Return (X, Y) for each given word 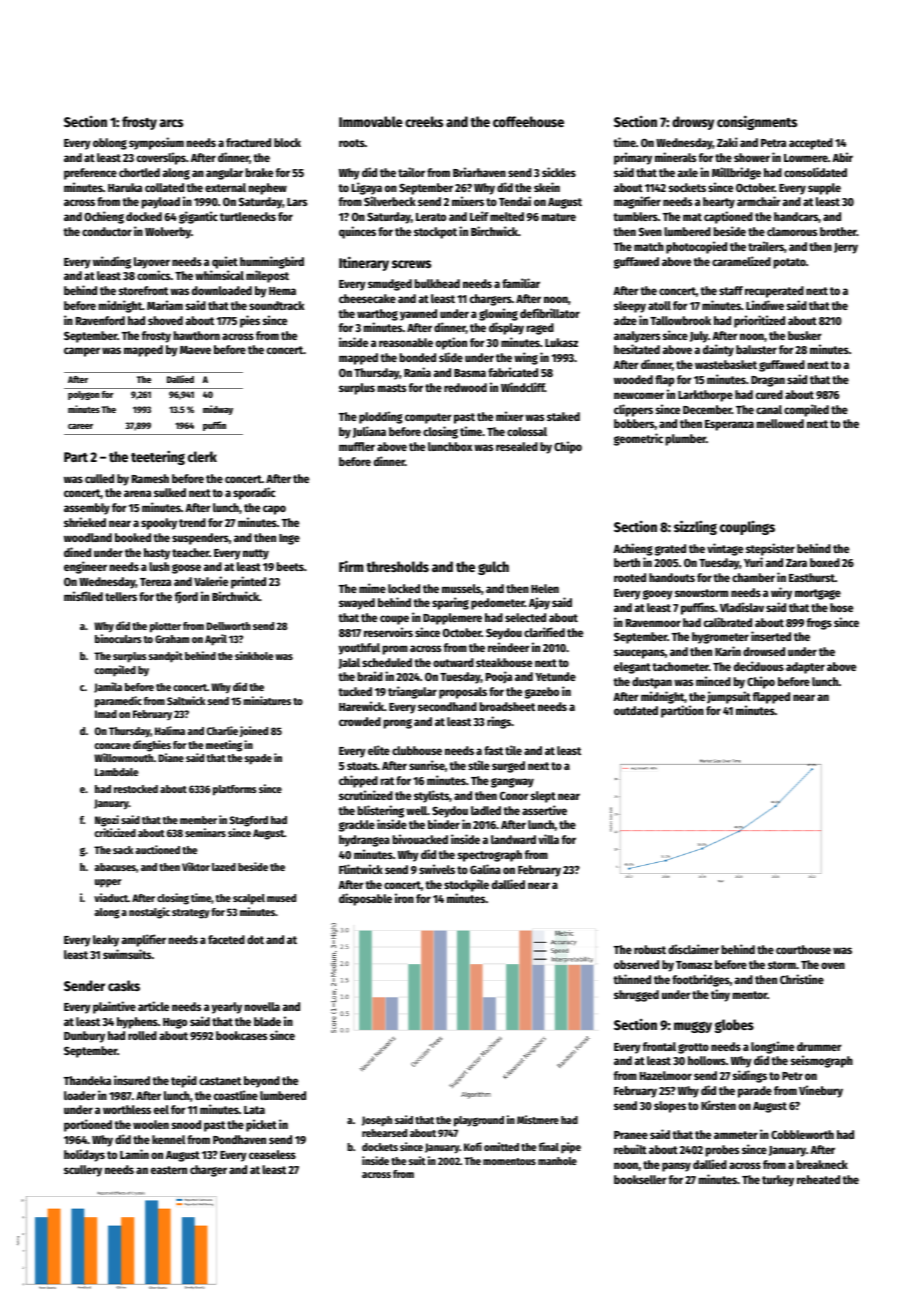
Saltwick (186, 700)
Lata (254, 1110)
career (80, 426)
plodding (381, 417)
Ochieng (104, 217)
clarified (544, 632)
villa (548, 839)
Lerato (431, 217)
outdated (636, 710)
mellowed (780, 423)
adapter (805, 668)
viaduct (111, 897)
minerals (675, 157)
